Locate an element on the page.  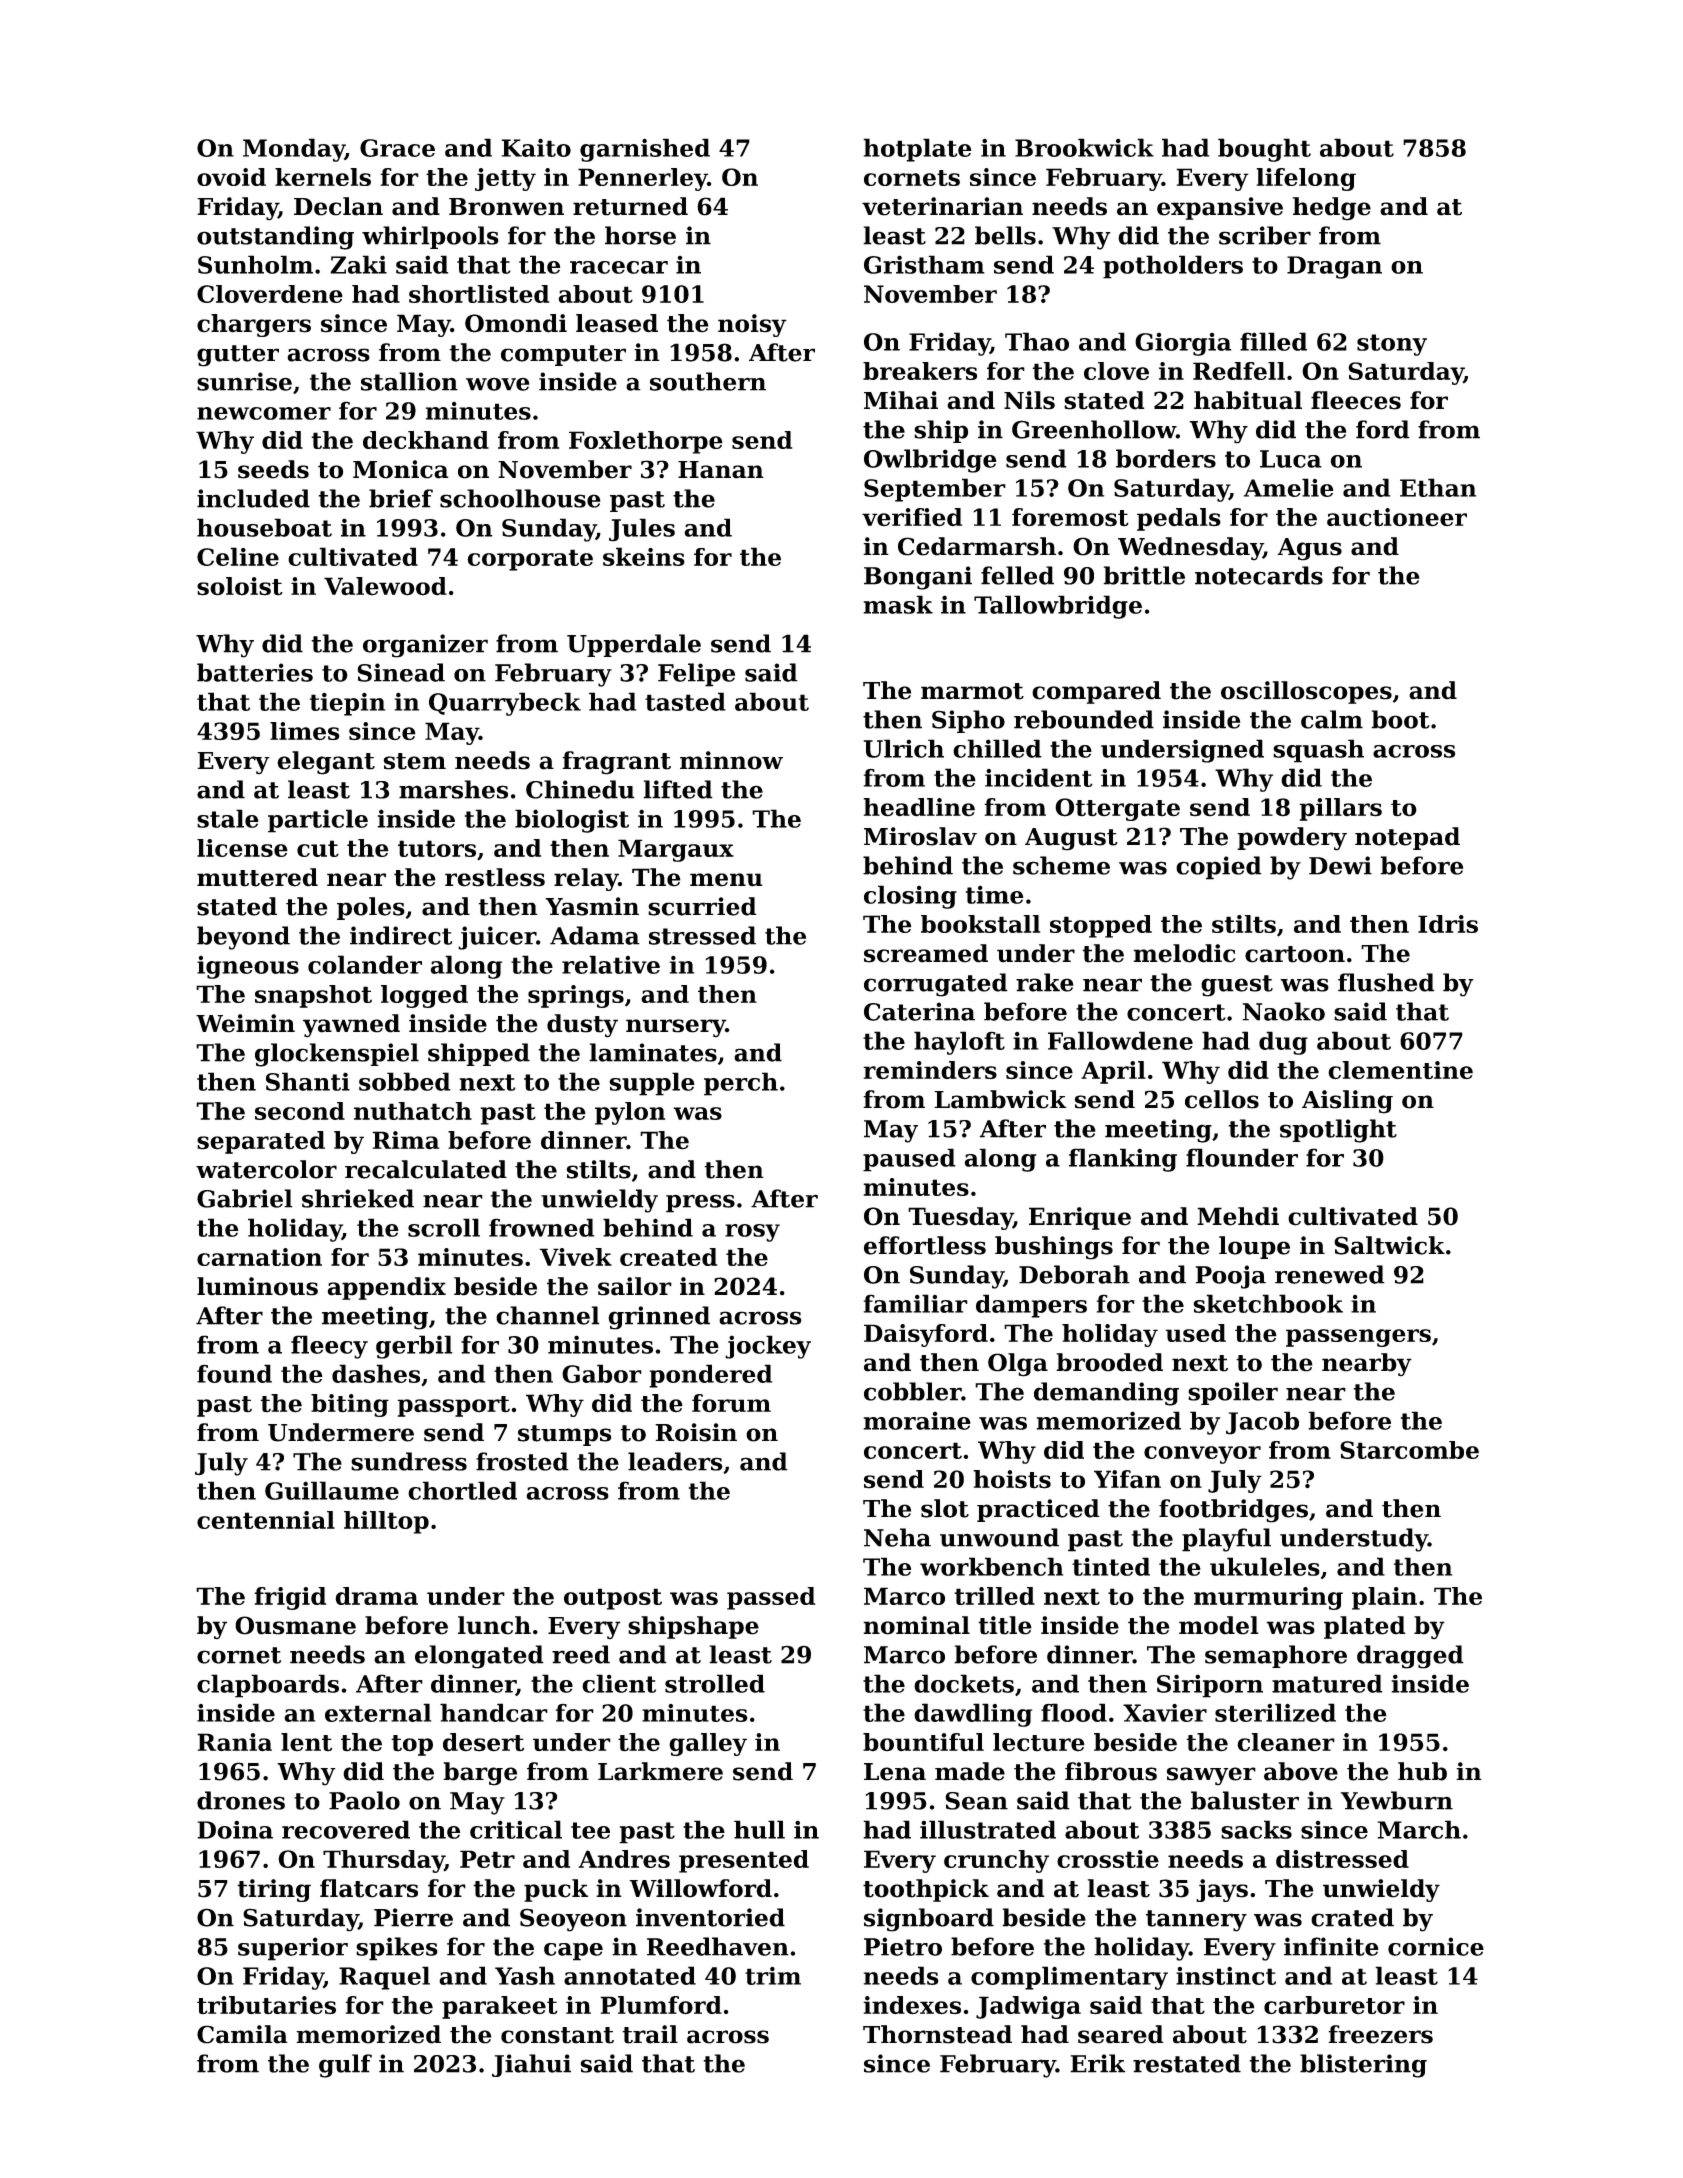
Thornstead is located at coordinates (937, 2034).
